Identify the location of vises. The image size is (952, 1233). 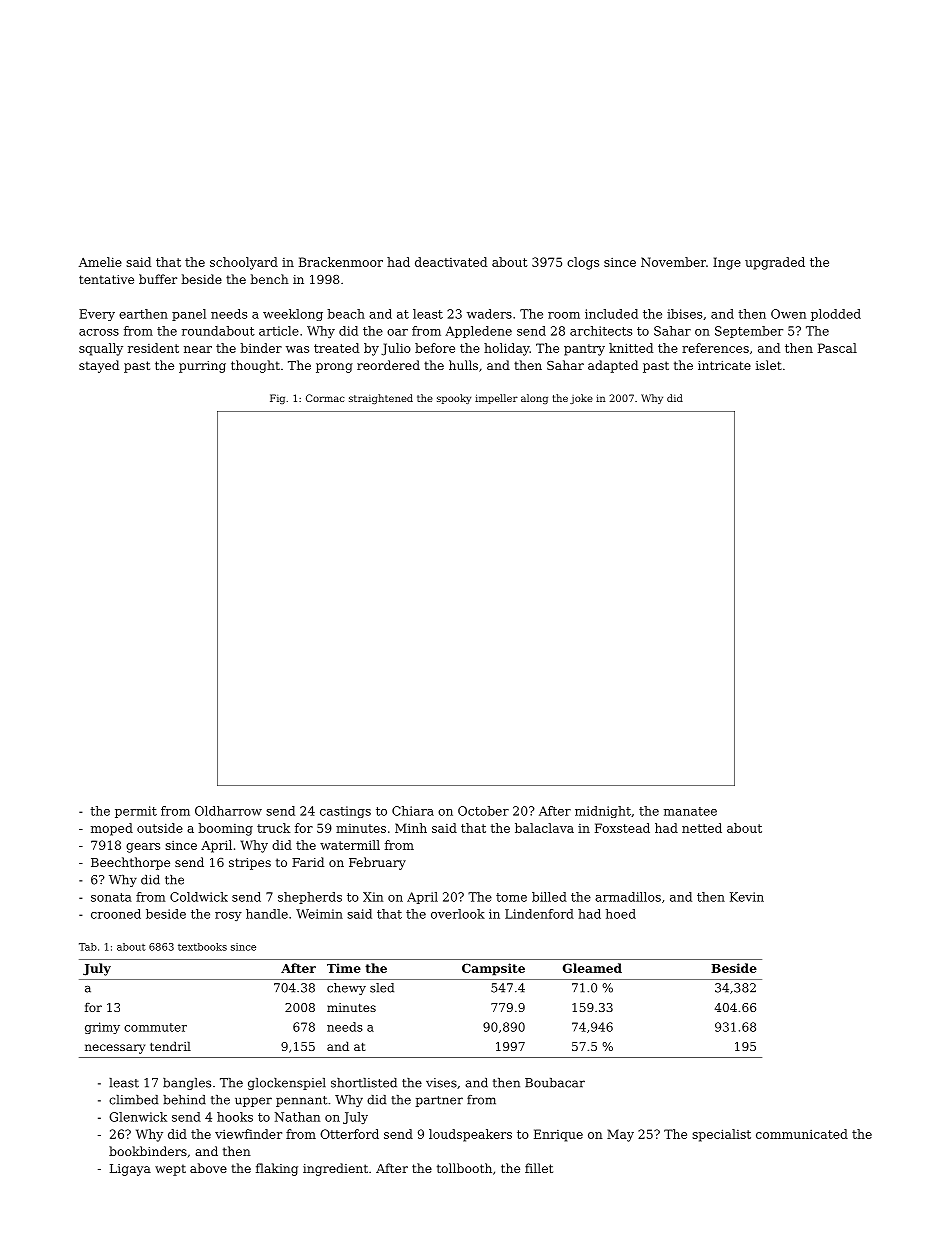
(441, 1083).
